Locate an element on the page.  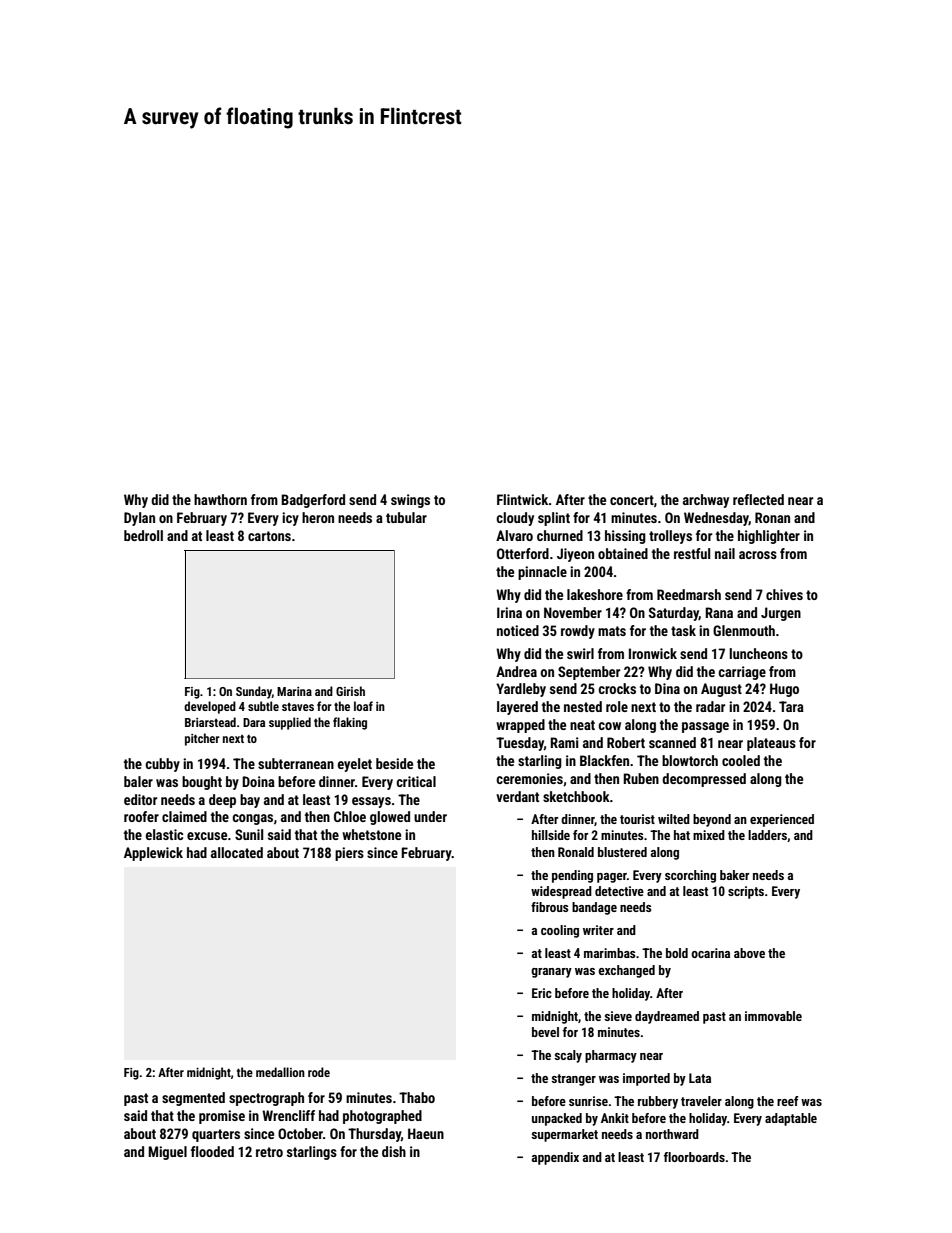
Haeun is located at coordinates (426, 1133).
